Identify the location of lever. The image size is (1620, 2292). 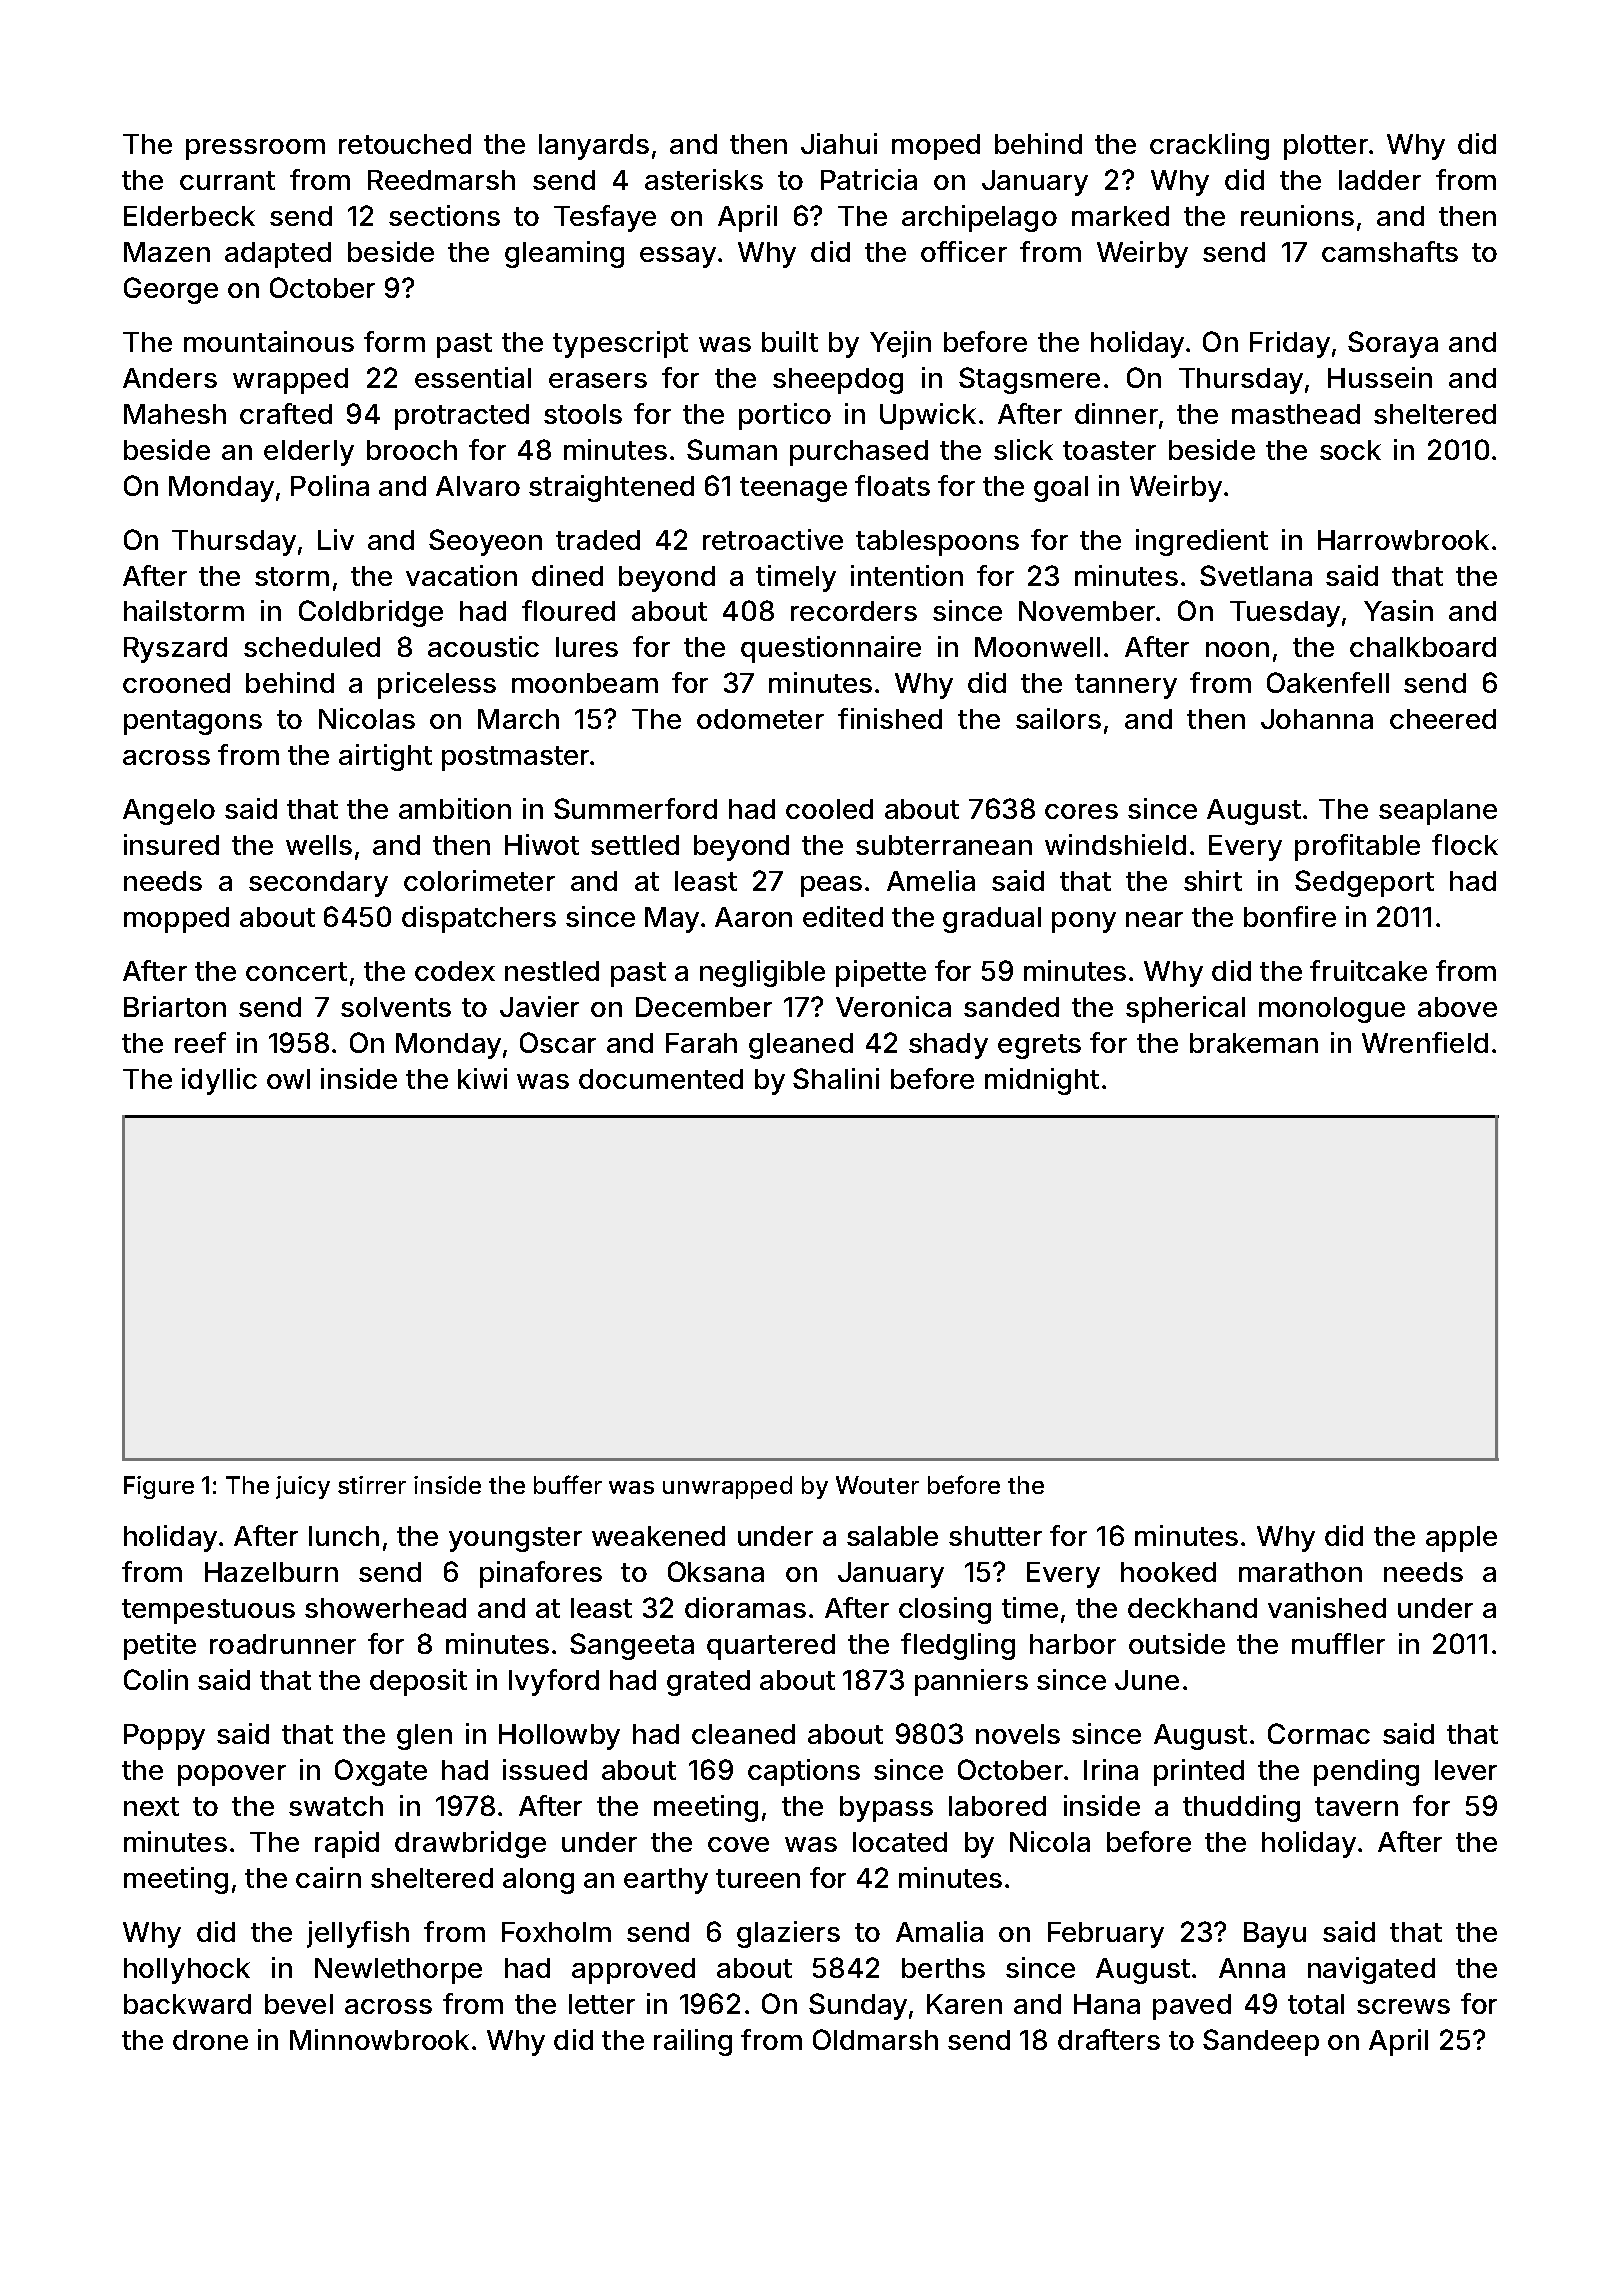
(1466, 1770).
